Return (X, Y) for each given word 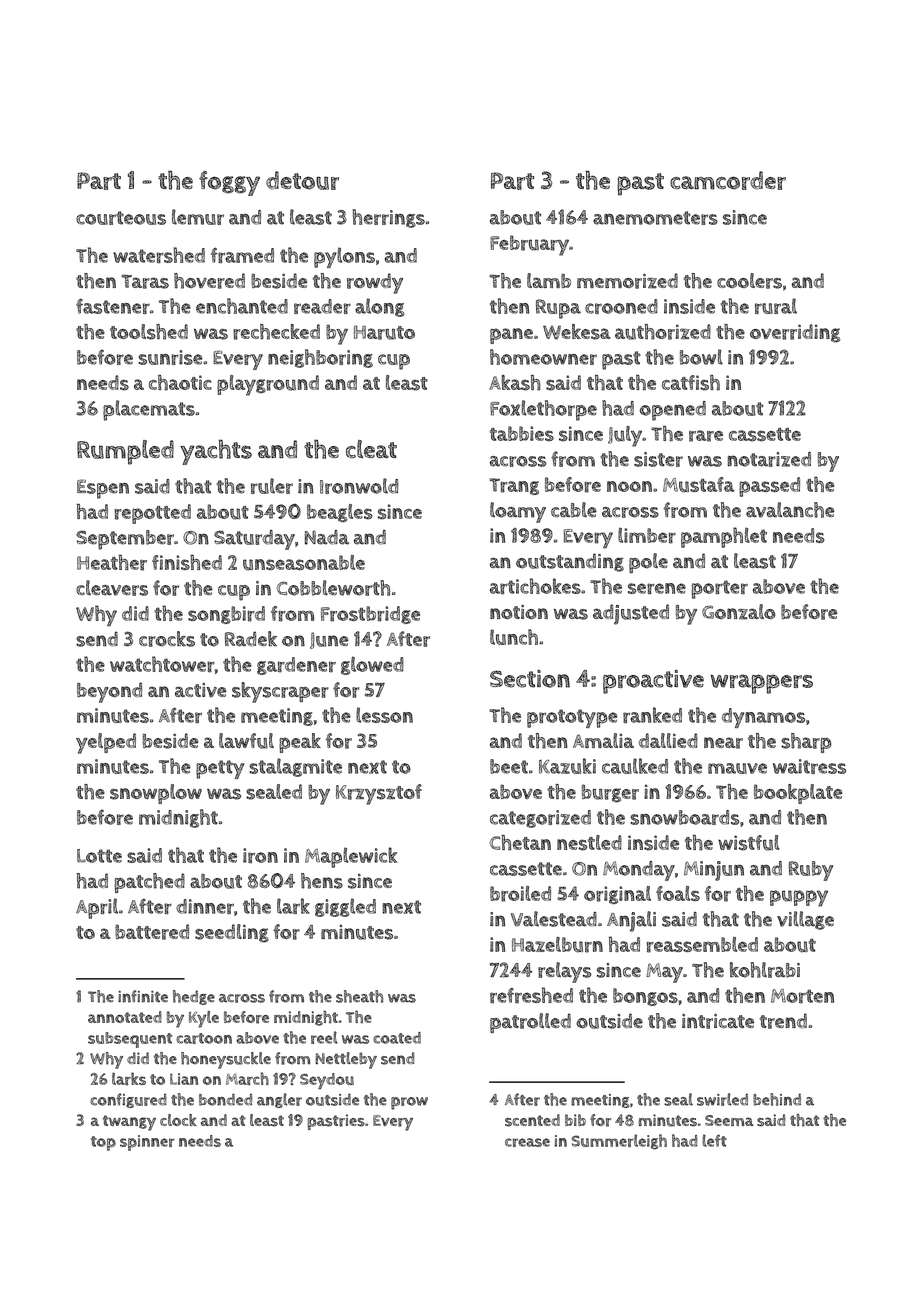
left (714, 1140)
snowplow (156, 794)
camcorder (728, 180)
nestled (589, 843)
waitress (809, 766)
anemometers (655, 218)
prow (409, 1103)
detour (302, 180)
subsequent (130, 1040)
